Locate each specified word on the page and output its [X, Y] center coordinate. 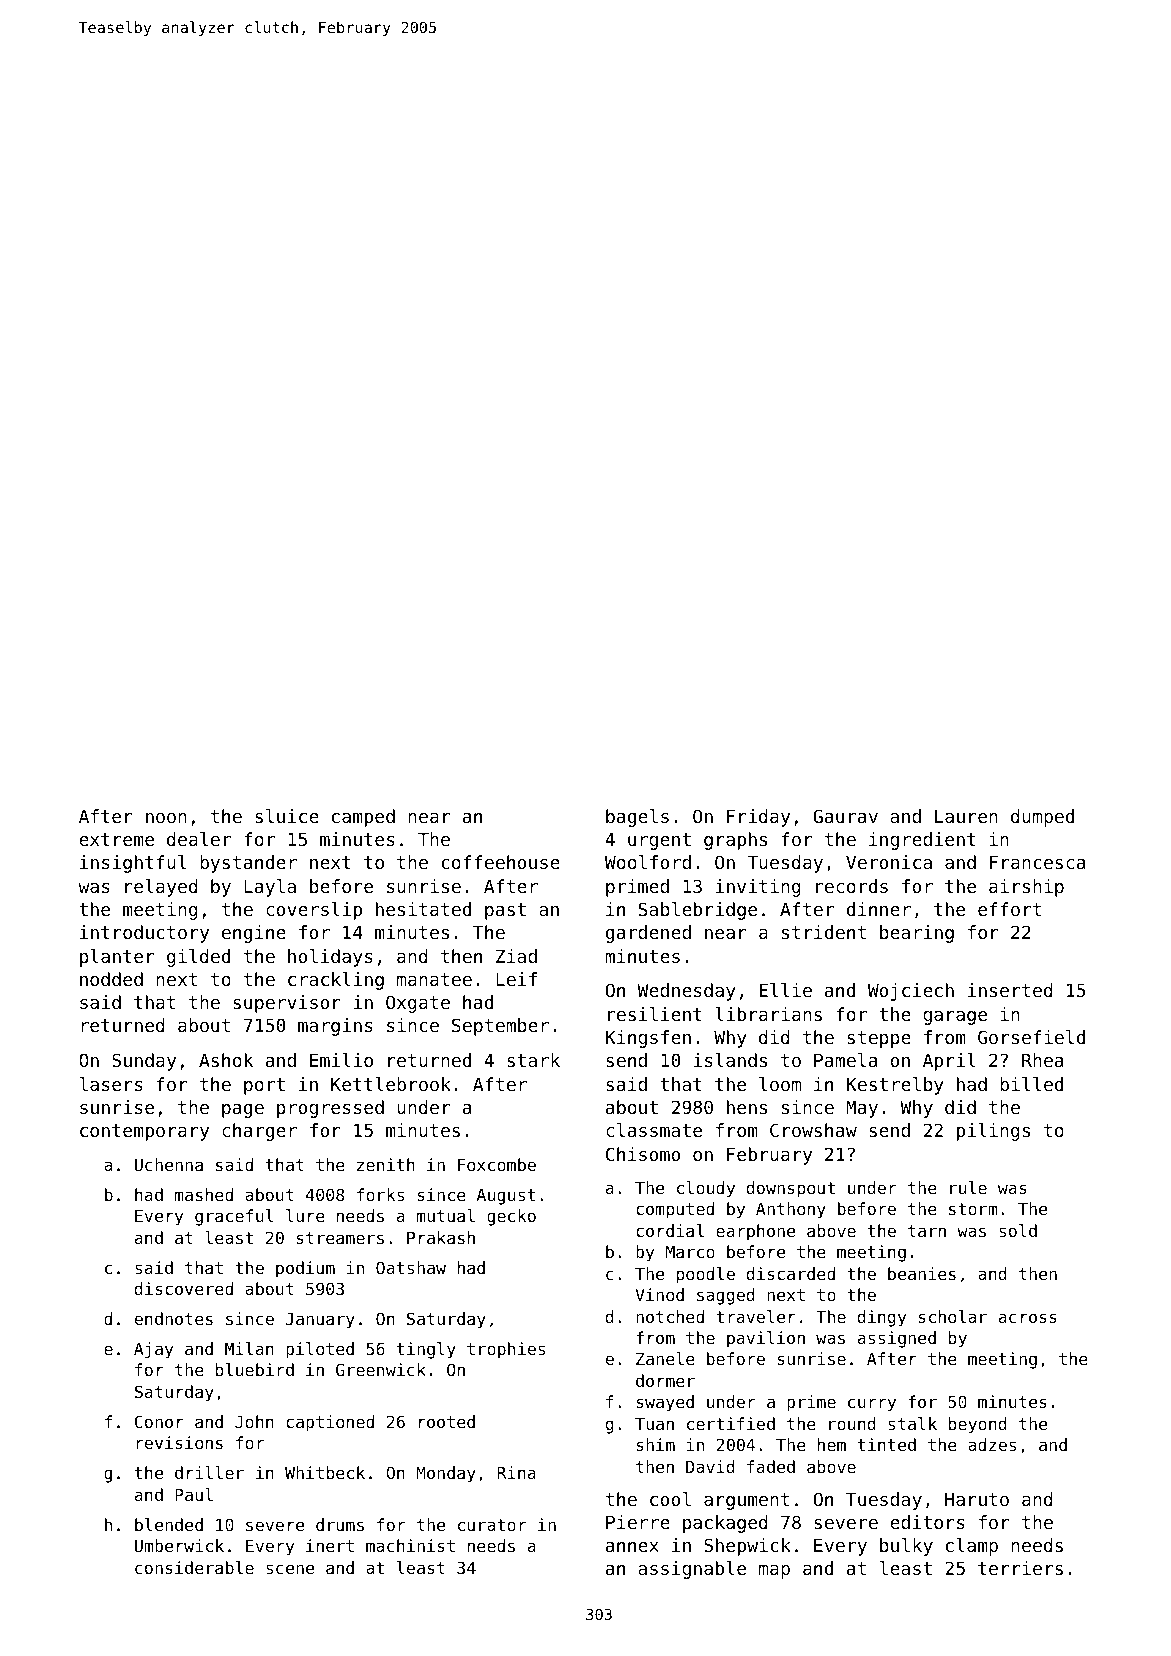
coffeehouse [501, 862]
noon [166, 818]
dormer [665, 1380]
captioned [330, 1423]
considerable [194, 1567]
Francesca [1037, 862]
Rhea [1042, 1060]
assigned [897, 1339]
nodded [111, 979]
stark [533, 1060]
